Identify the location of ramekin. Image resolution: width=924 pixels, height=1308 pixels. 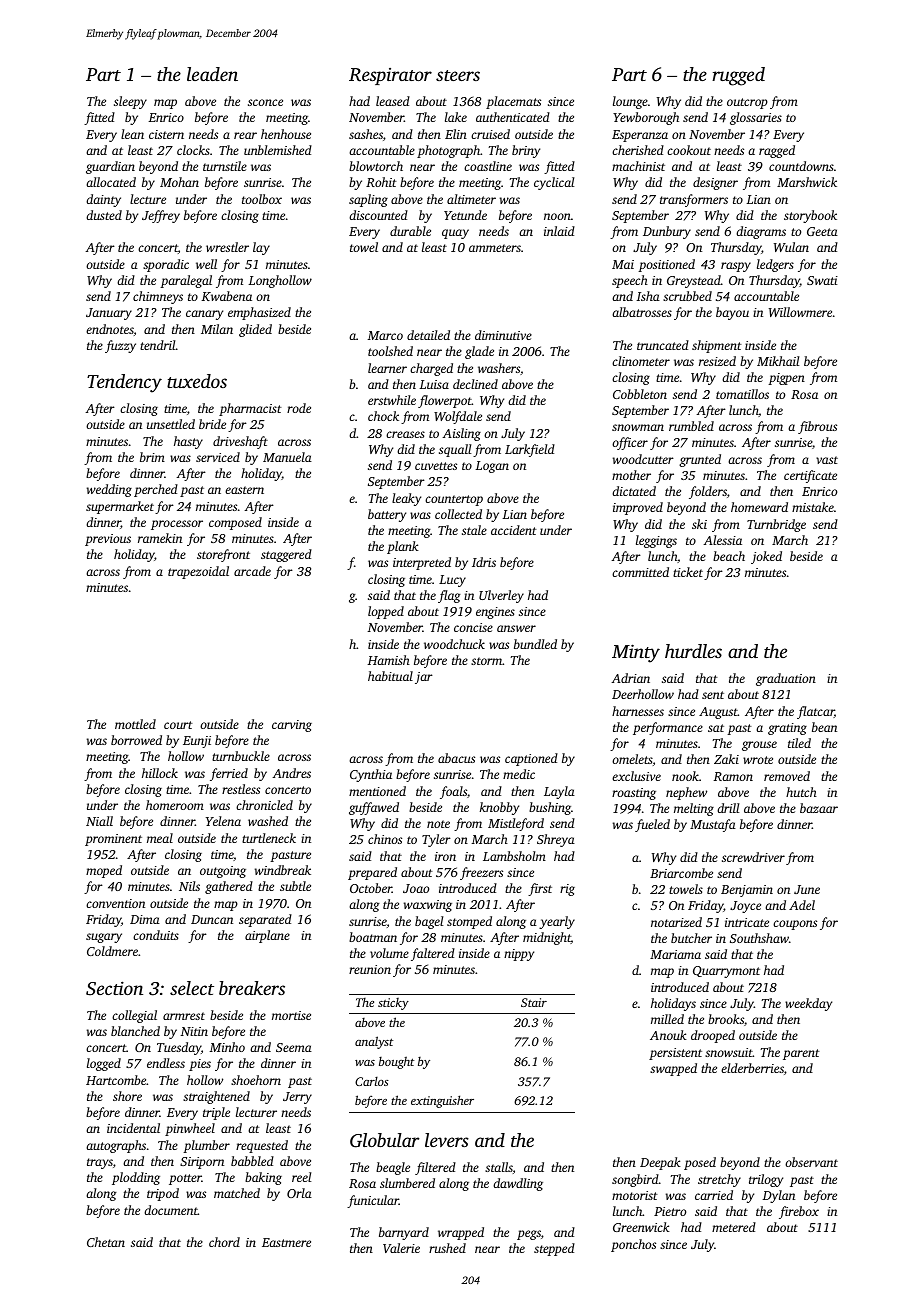
(160, 538).
